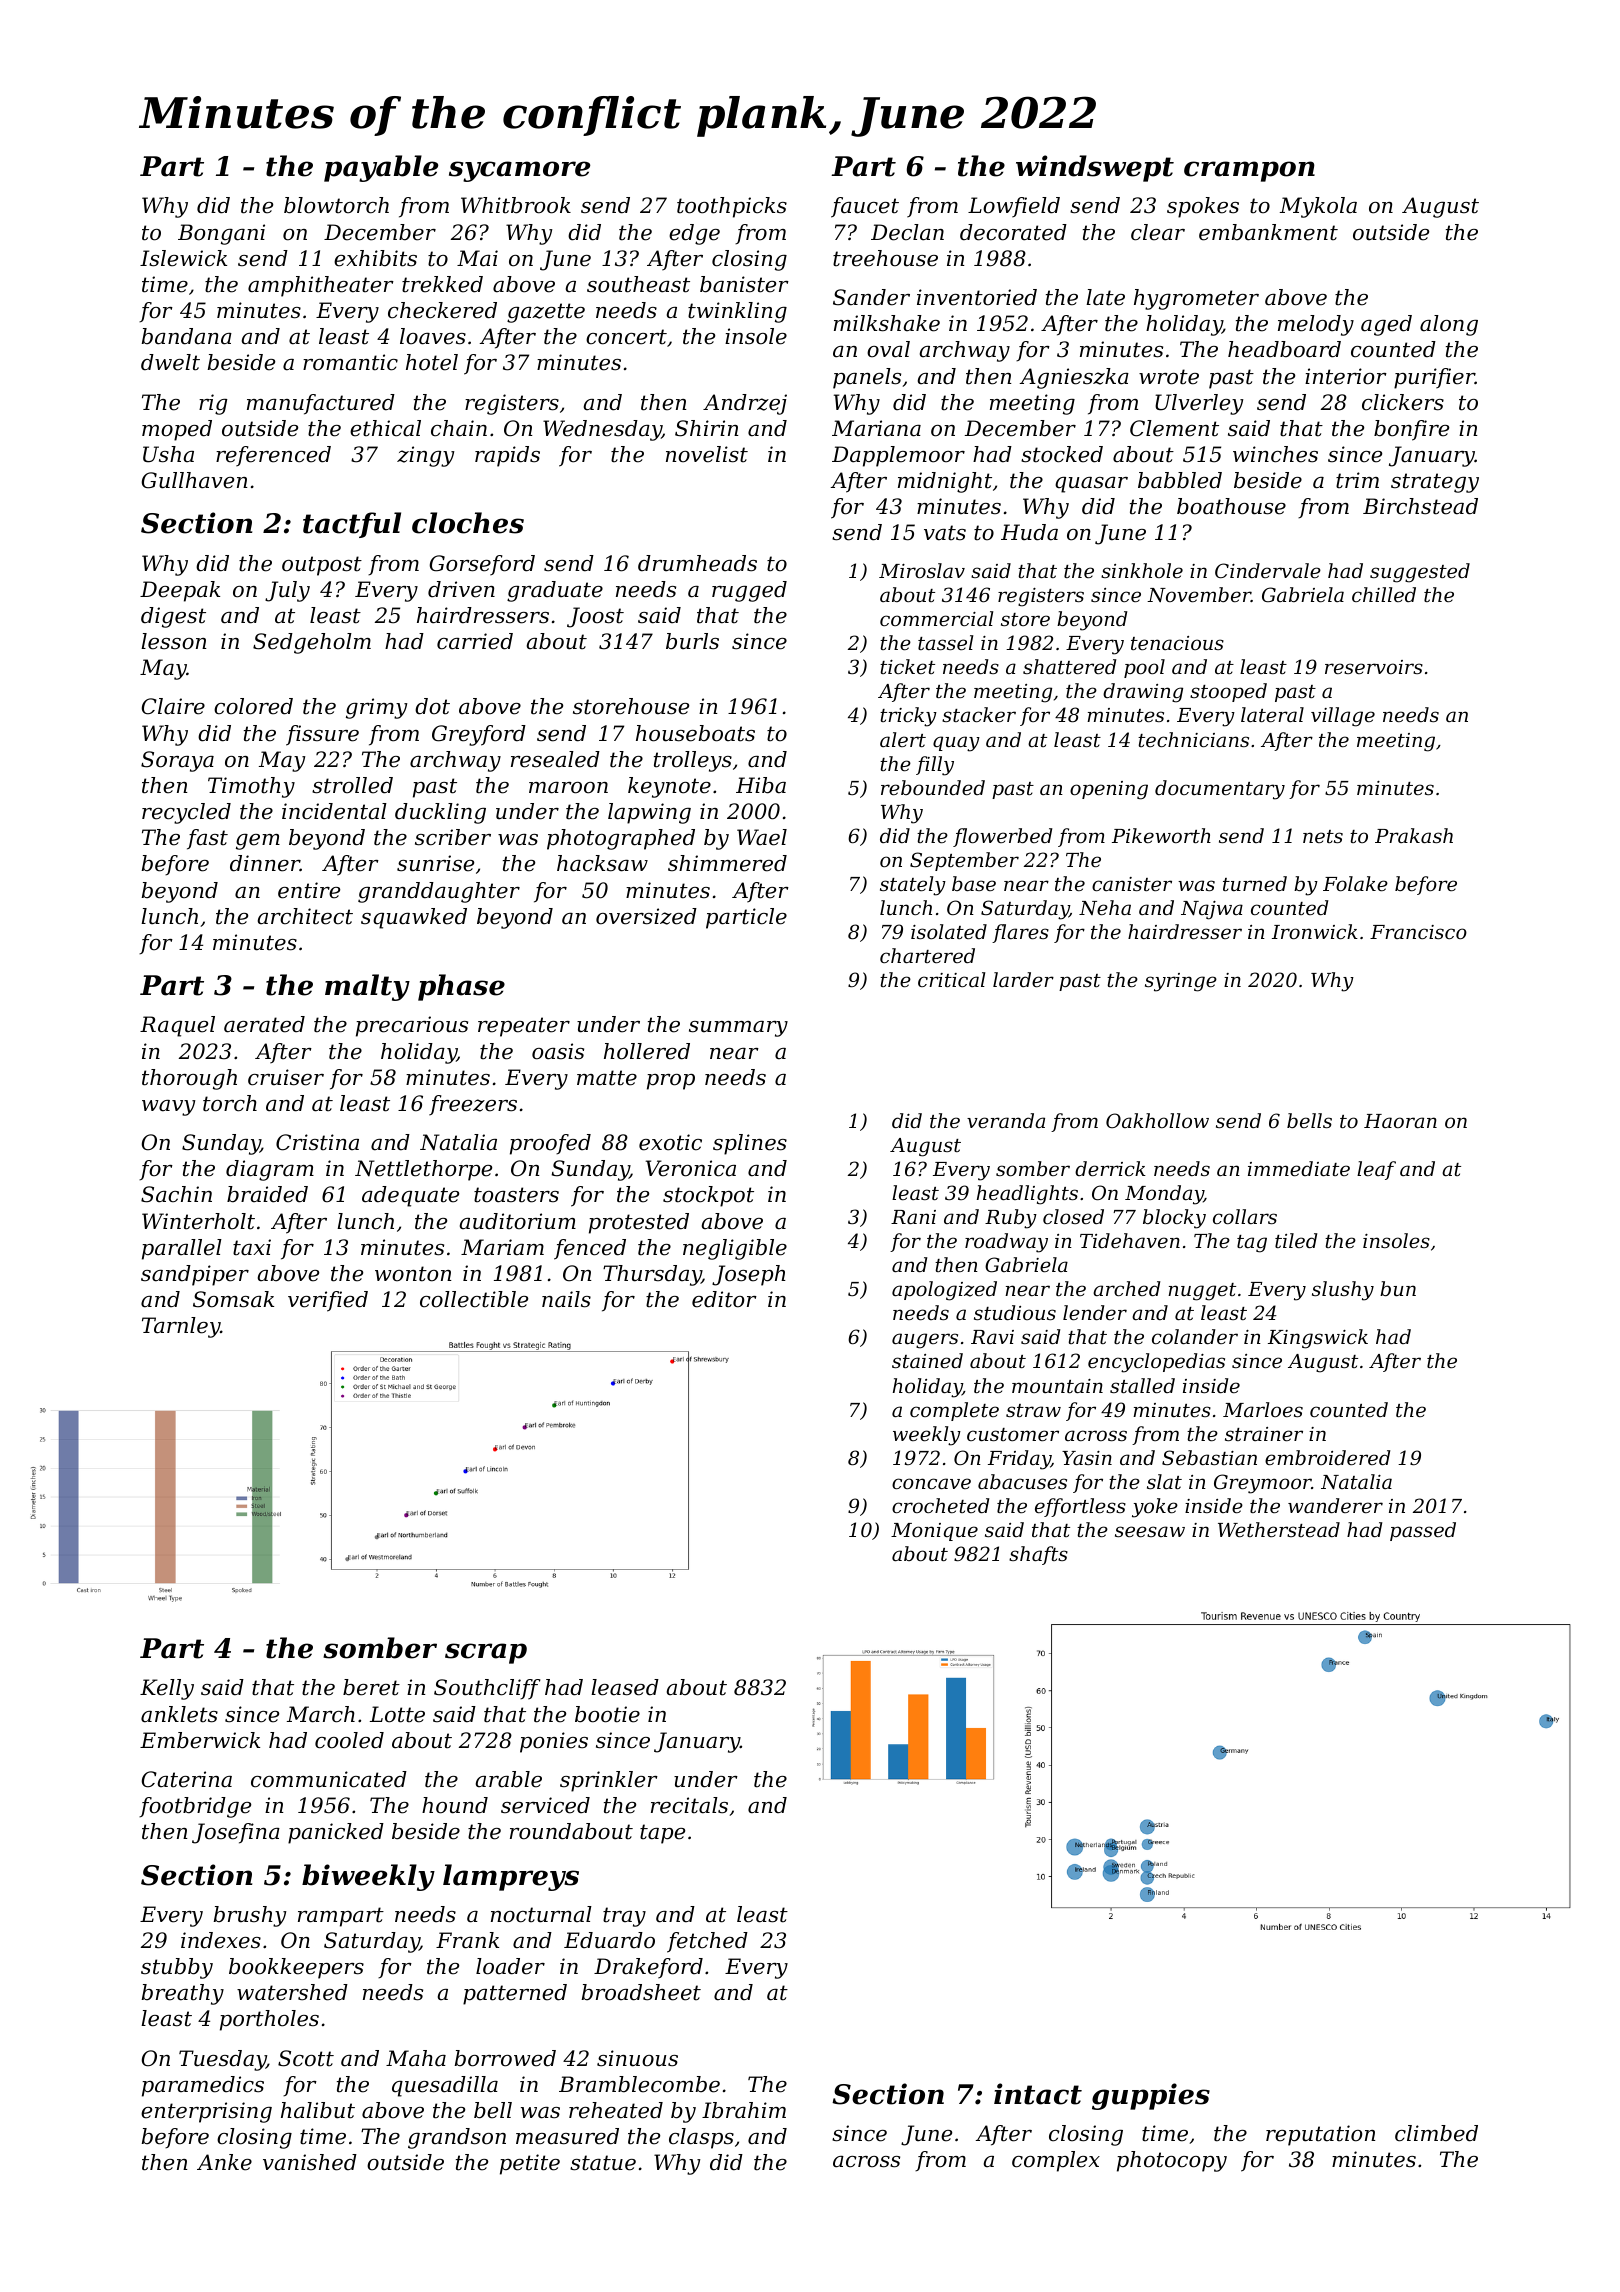  What do you see at coordinates (1105, 907) in the page?
I see `Neha` at bounding box center [1105, 907].
